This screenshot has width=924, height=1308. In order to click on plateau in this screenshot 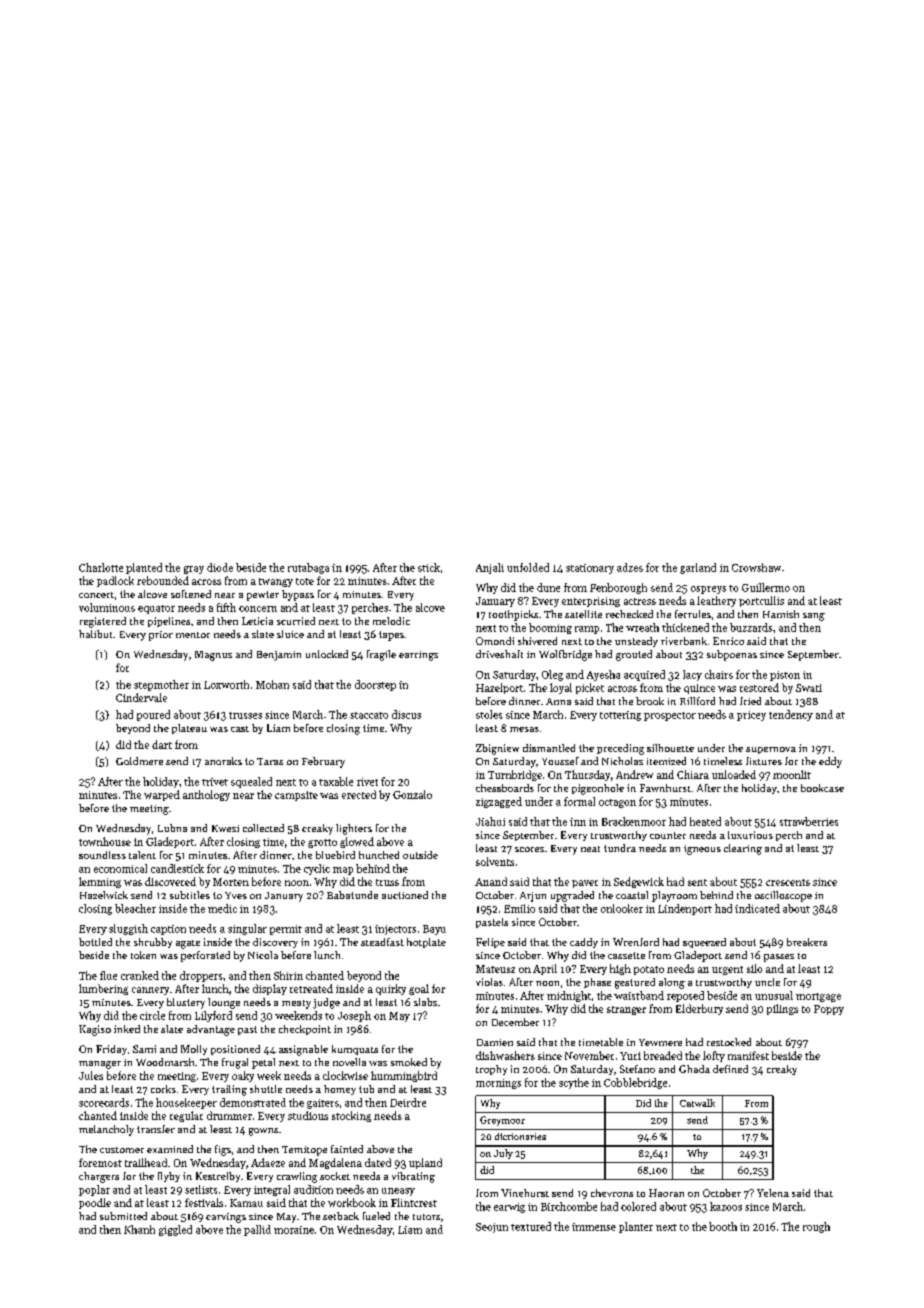, I will do `click(189, 729)`.
